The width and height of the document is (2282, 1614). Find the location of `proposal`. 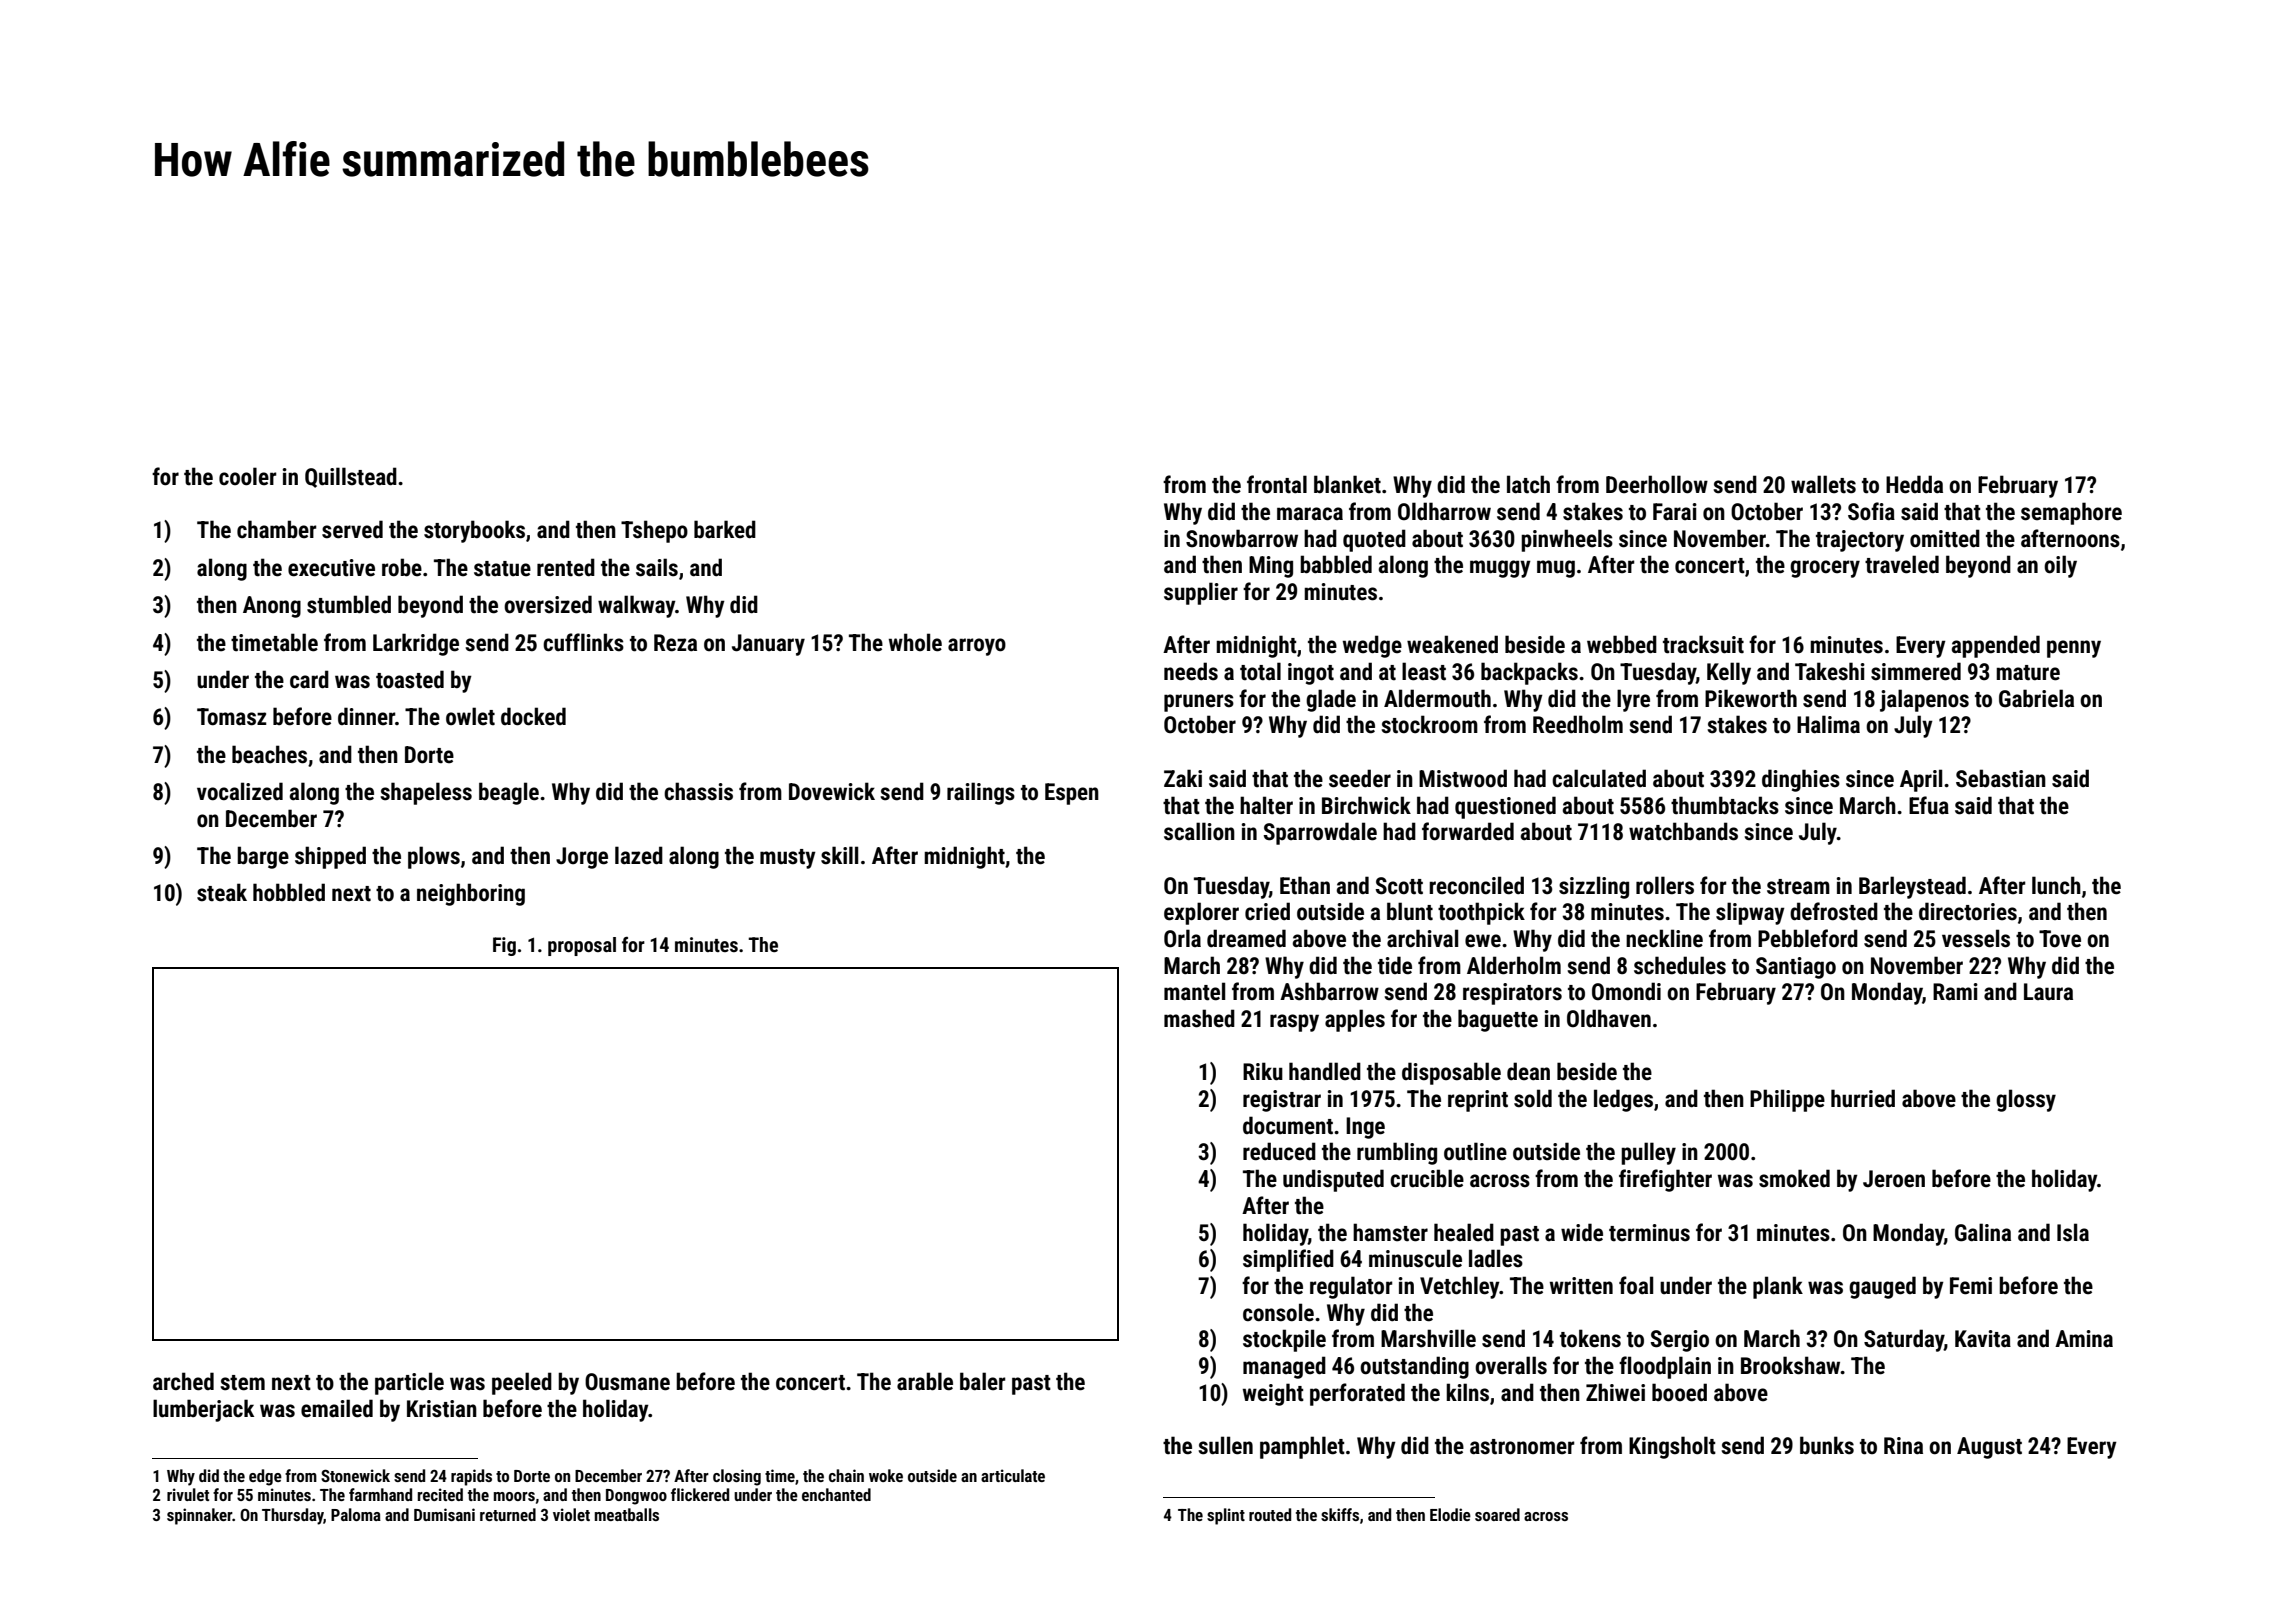

proposal is located at coordinates (582, 946).
